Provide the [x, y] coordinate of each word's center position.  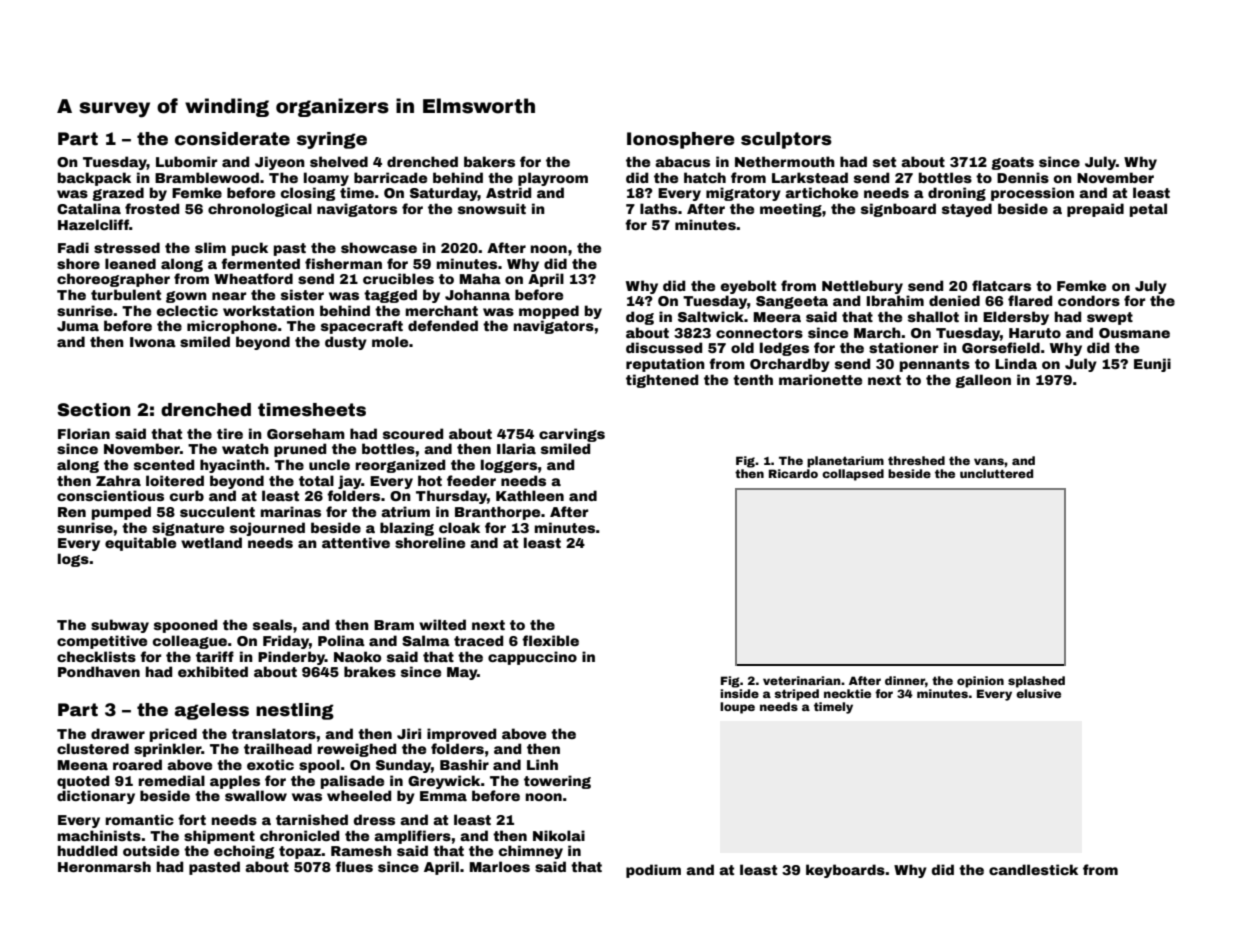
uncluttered [996, 473]
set [884, 162]
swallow [256, 795]
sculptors [786, 140]
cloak [459, 527]
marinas [291, 511]
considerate [232, 139]
